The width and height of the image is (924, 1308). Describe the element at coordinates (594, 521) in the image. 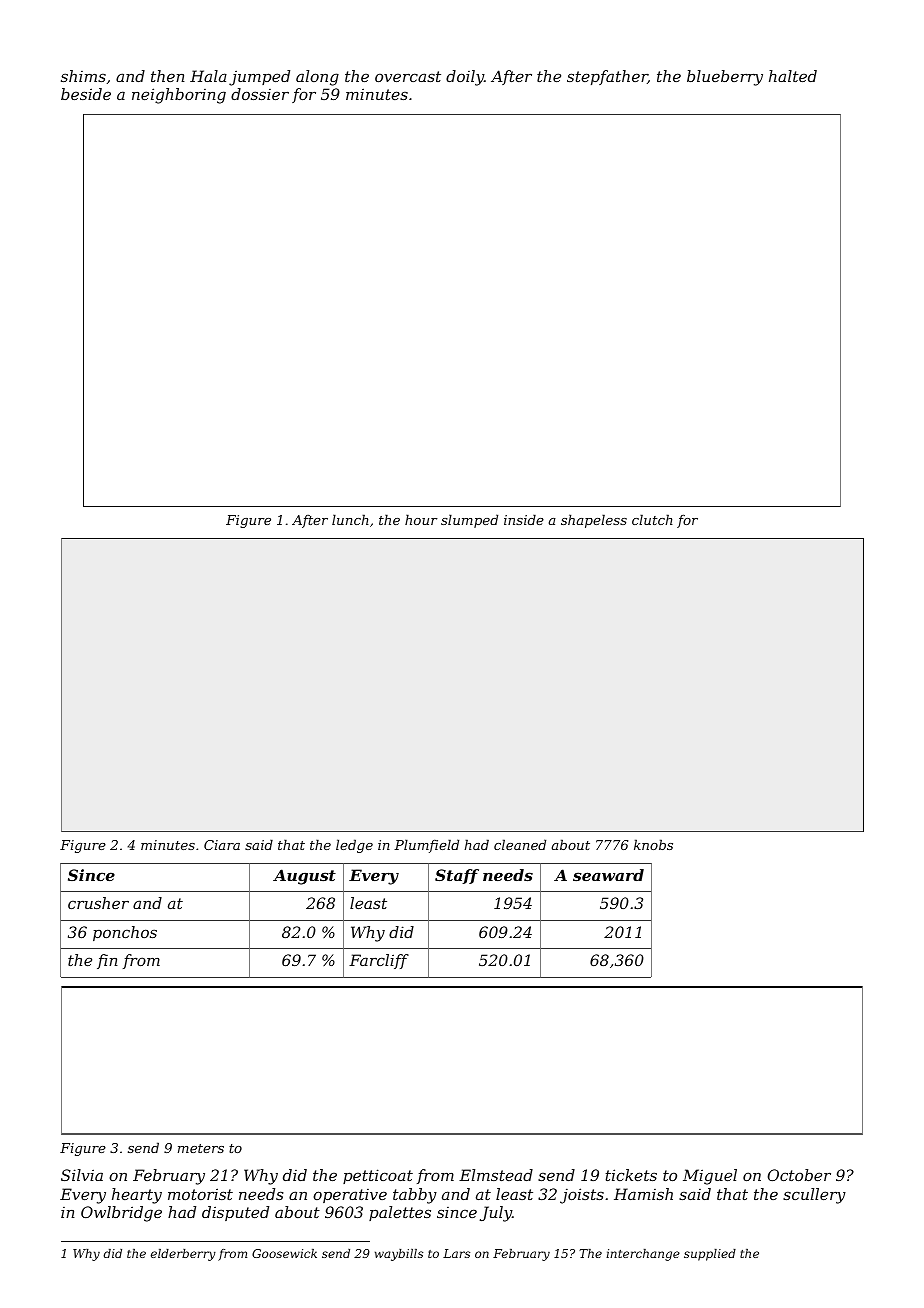

I see `shapeless` at that location.
